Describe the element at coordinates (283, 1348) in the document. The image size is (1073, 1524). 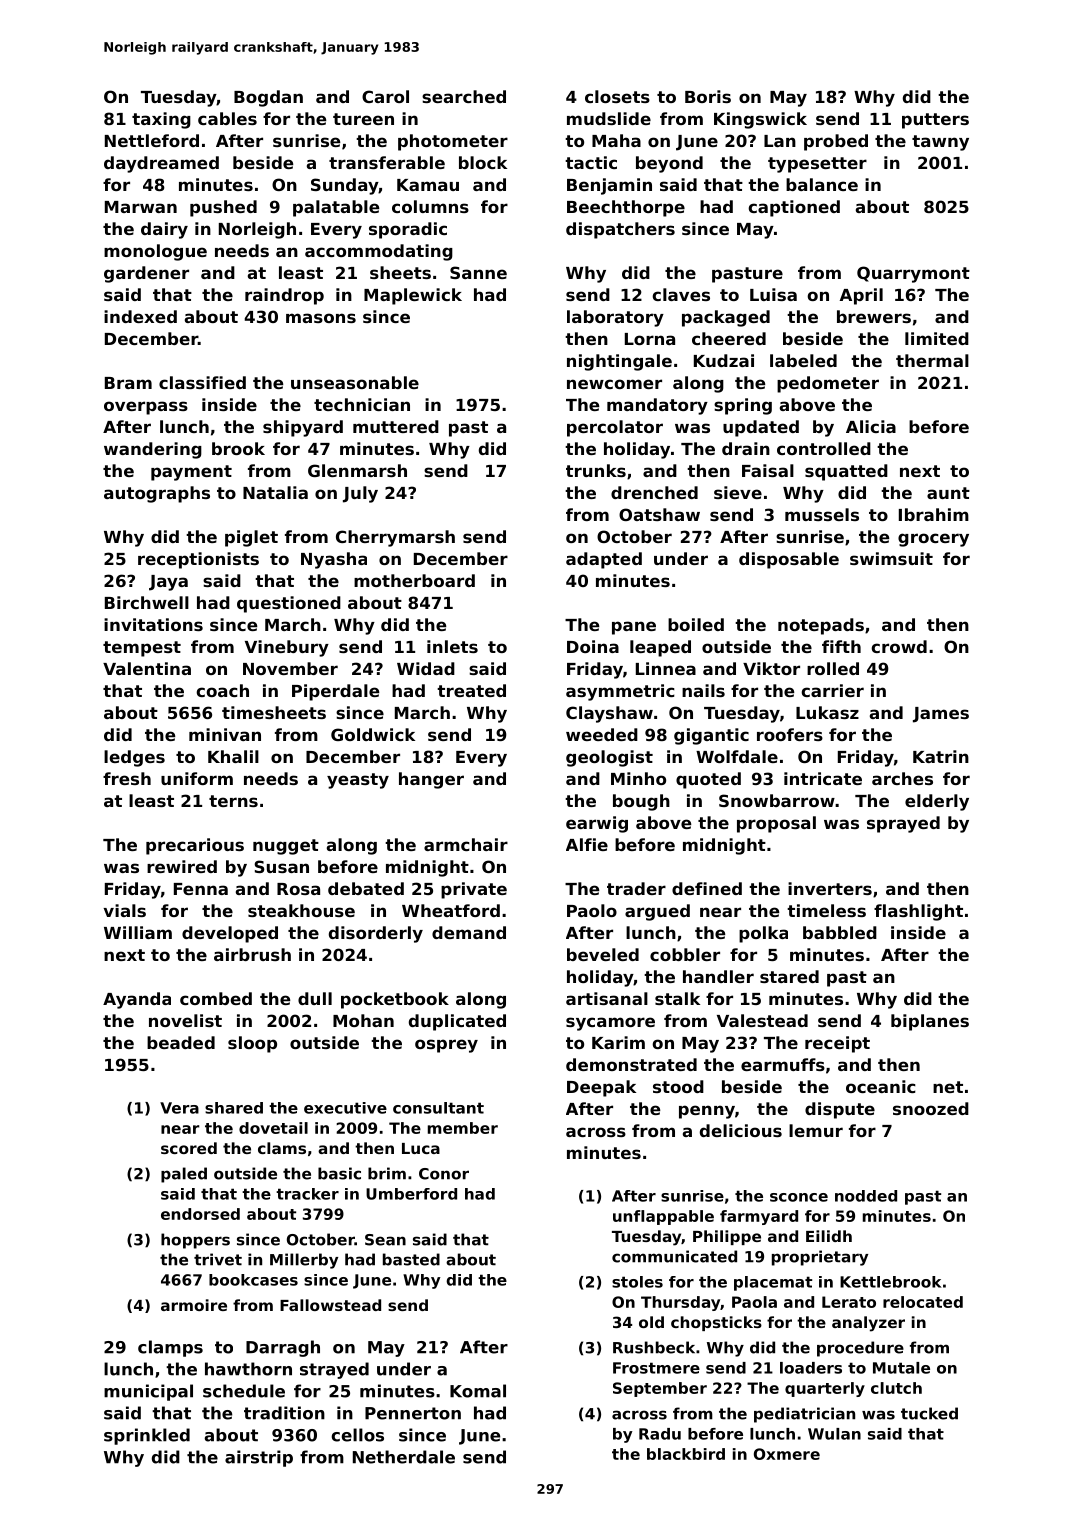
I see `Darragh` at that location.
